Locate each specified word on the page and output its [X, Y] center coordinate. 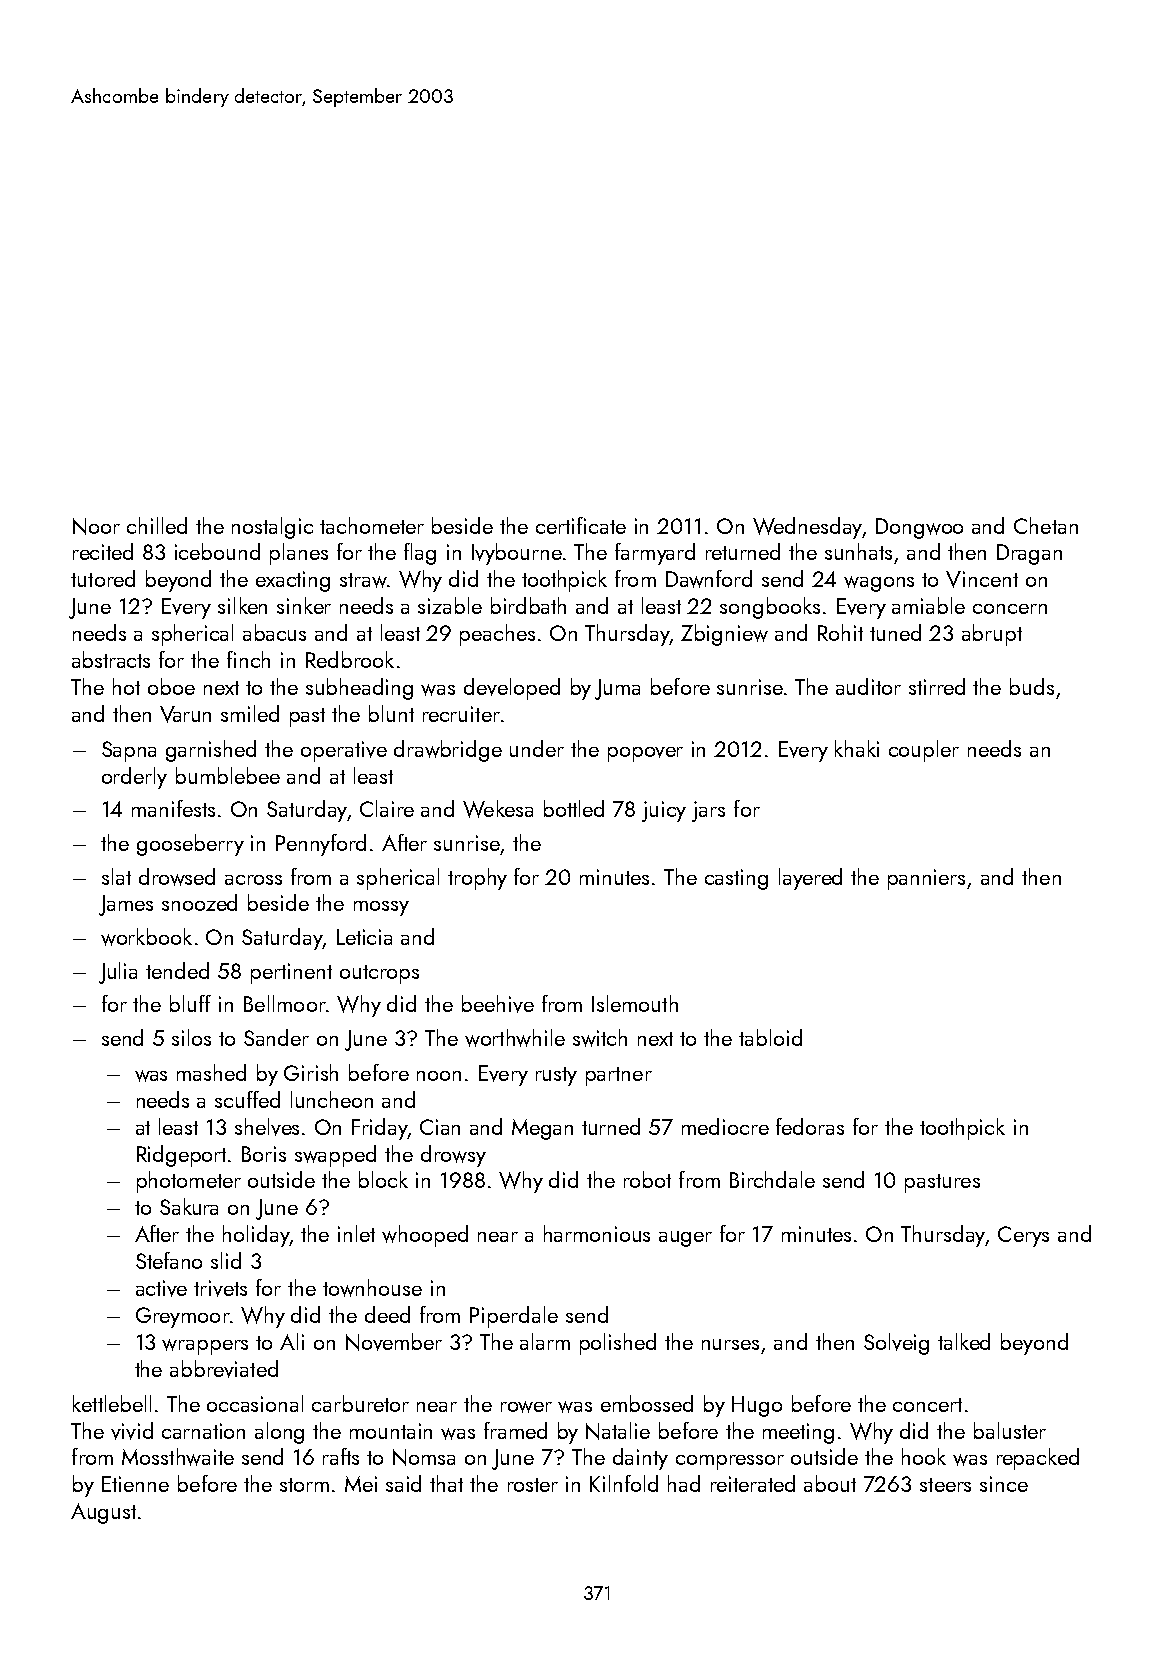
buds [1032, 686]
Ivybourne [517, 554]
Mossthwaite [178, 1457]
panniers [926, 879]
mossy [381, 908]
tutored [103, 578]
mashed [211, 1072]
